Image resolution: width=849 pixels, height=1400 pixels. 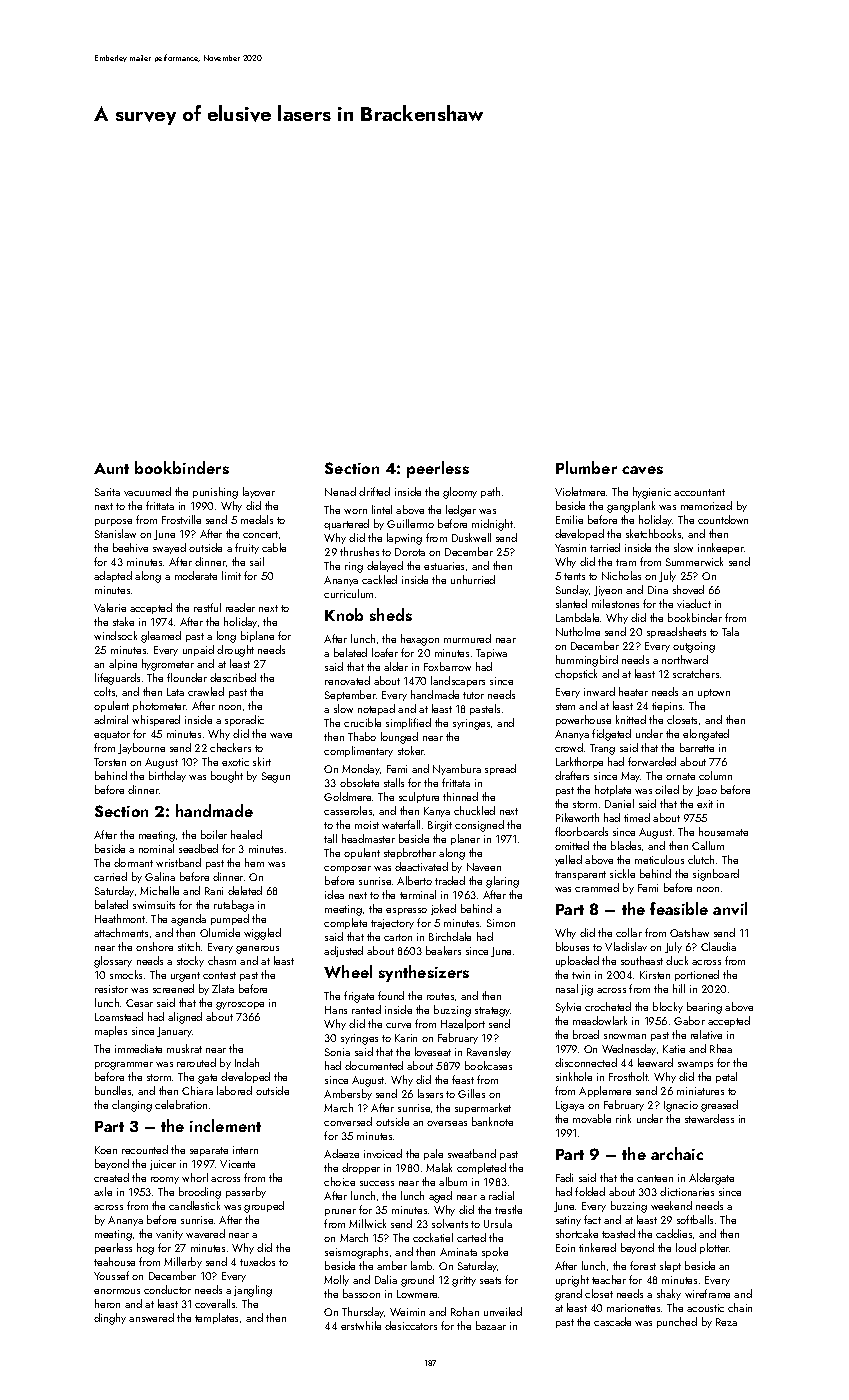 What do you see at coordinates (259, 492) in the screenshot?
I see `layover` at bounding box center [259, 492].
